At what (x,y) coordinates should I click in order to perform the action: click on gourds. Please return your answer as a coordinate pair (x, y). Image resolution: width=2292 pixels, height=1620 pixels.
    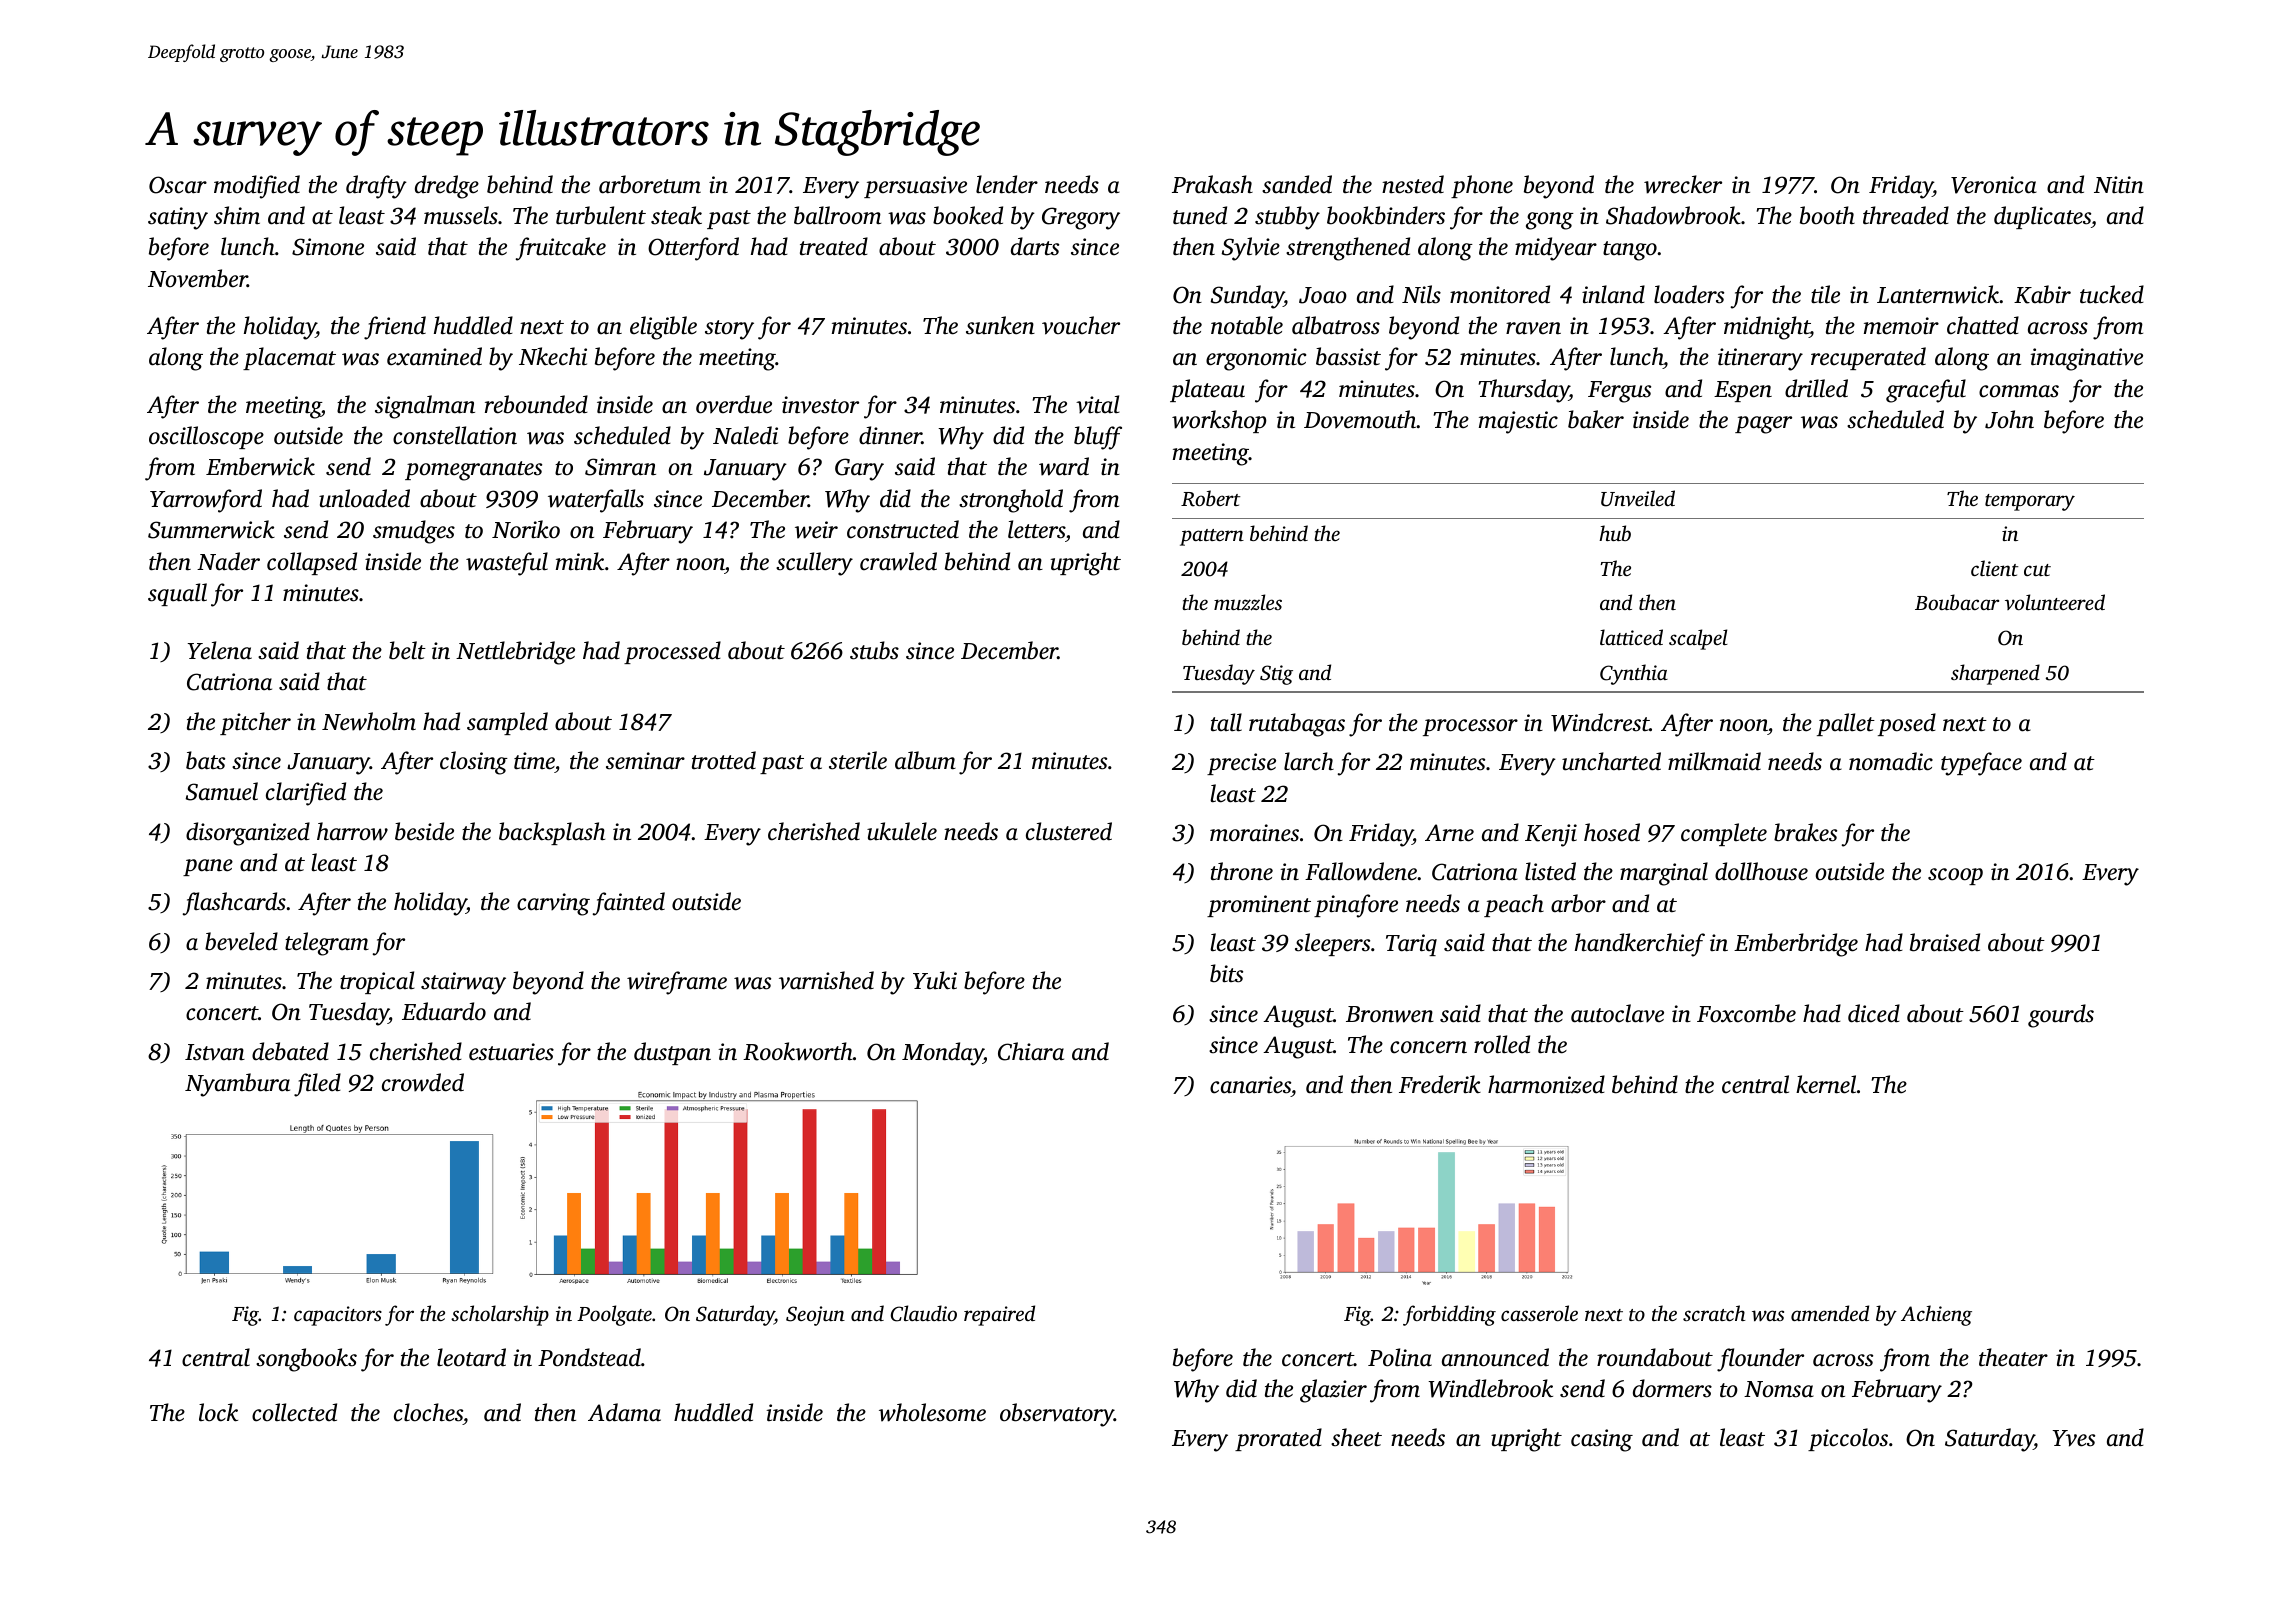
    Looking at the image, I should click on (2061, 1016).
